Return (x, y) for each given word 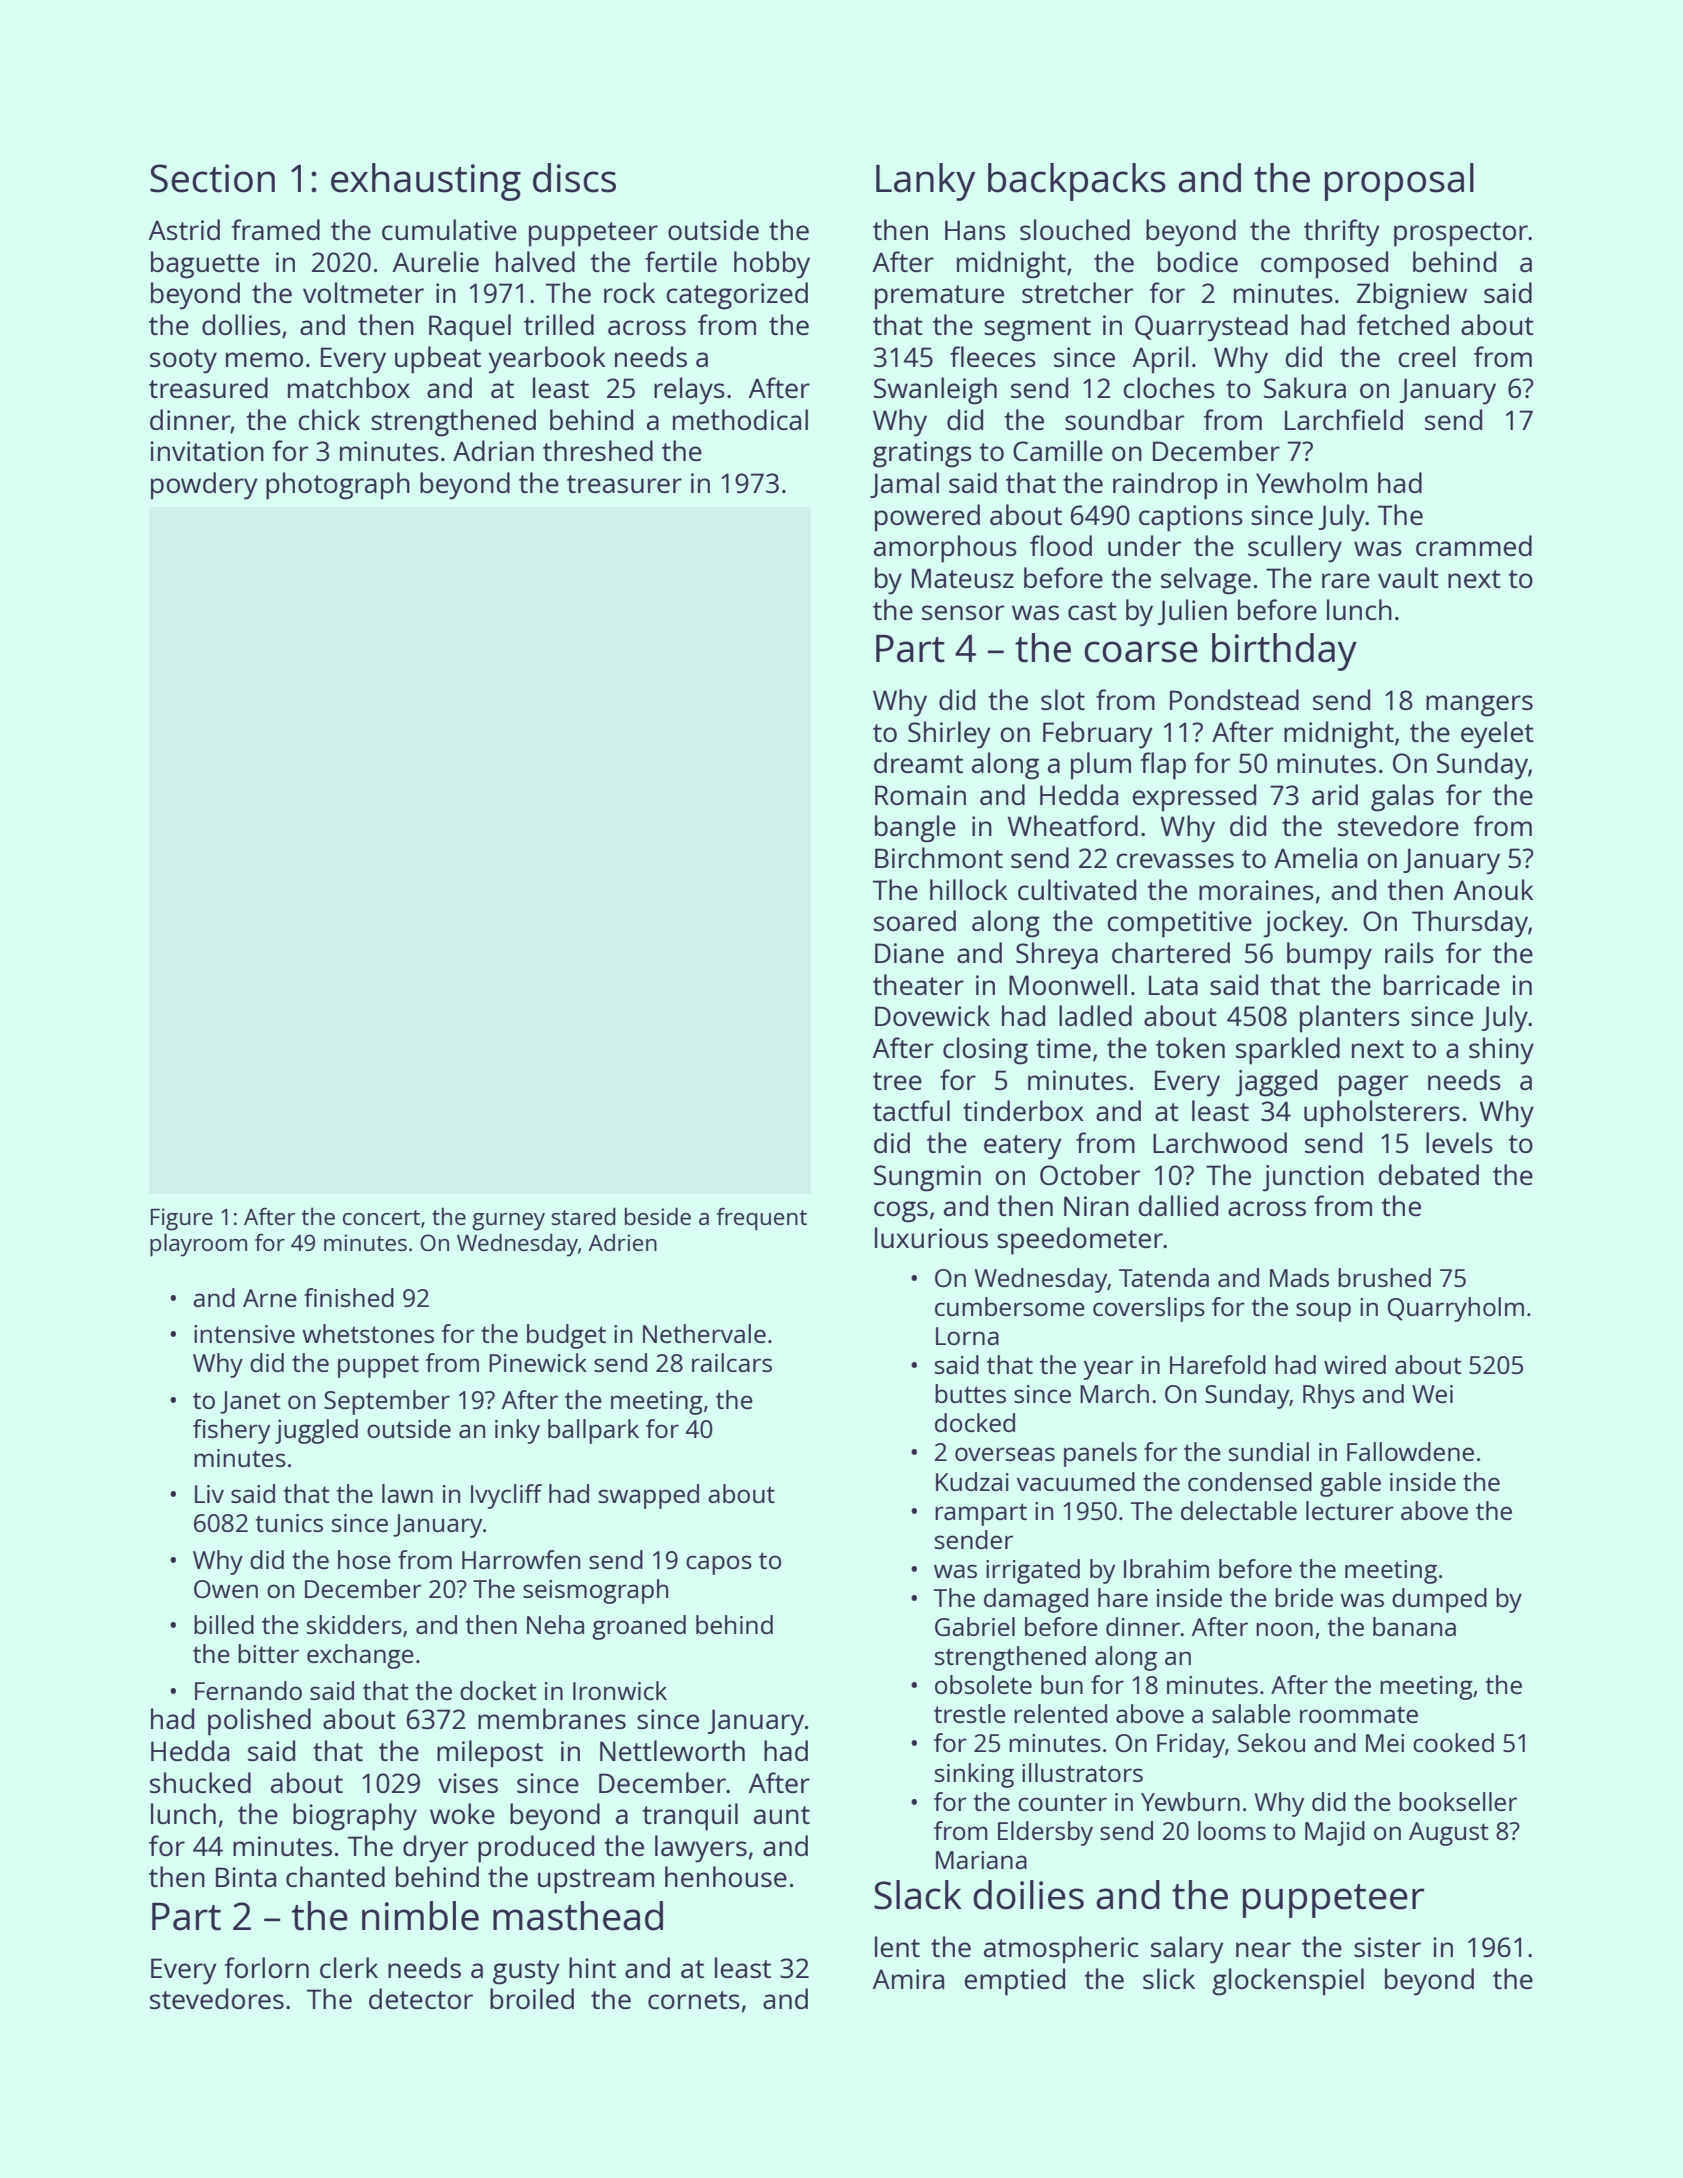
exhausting (426, 182)
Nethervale (704, 1333)
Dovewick (932, 1015)
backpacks (1077, 182)
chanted (335, 1876)
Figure (182, 1219)
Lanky (925, 182)
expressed (1194, 798)
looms (1232, 1830)
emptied (1014, 1982)
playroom (198, 1245)
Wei (1432, 1394)
